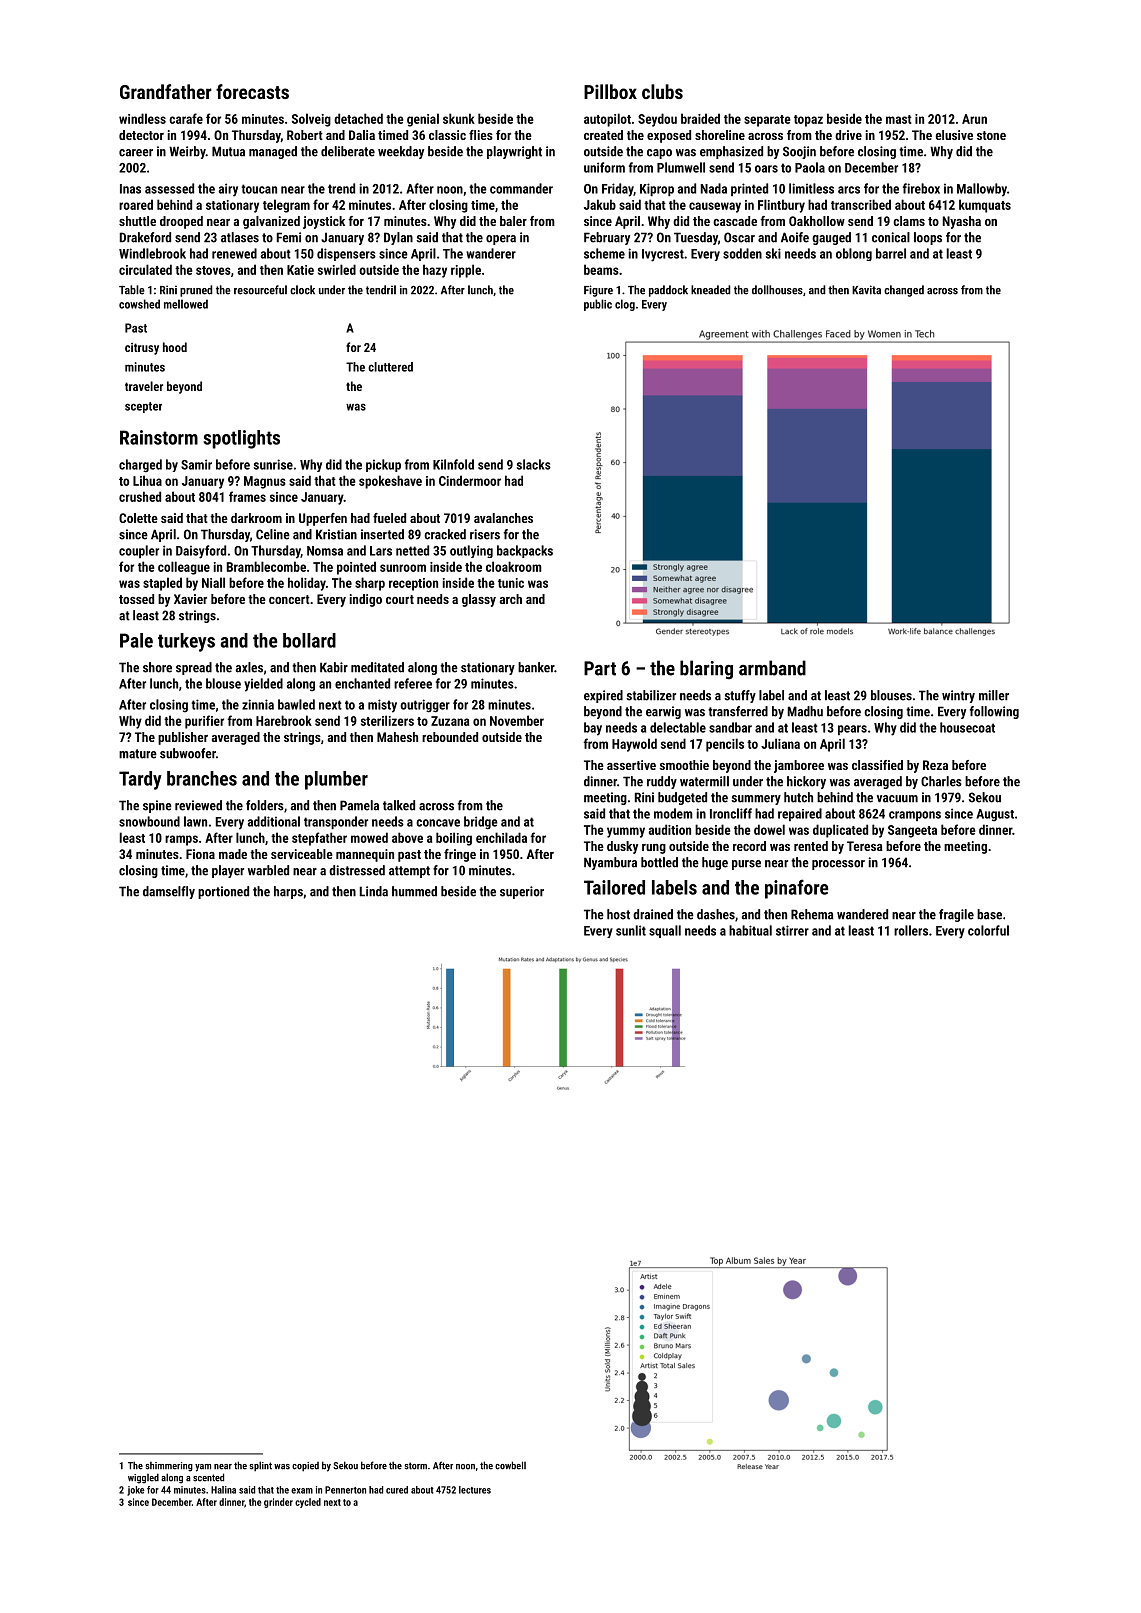  Describe the element at coordinates (358, 118) in the page. I see `detached` at that location.
